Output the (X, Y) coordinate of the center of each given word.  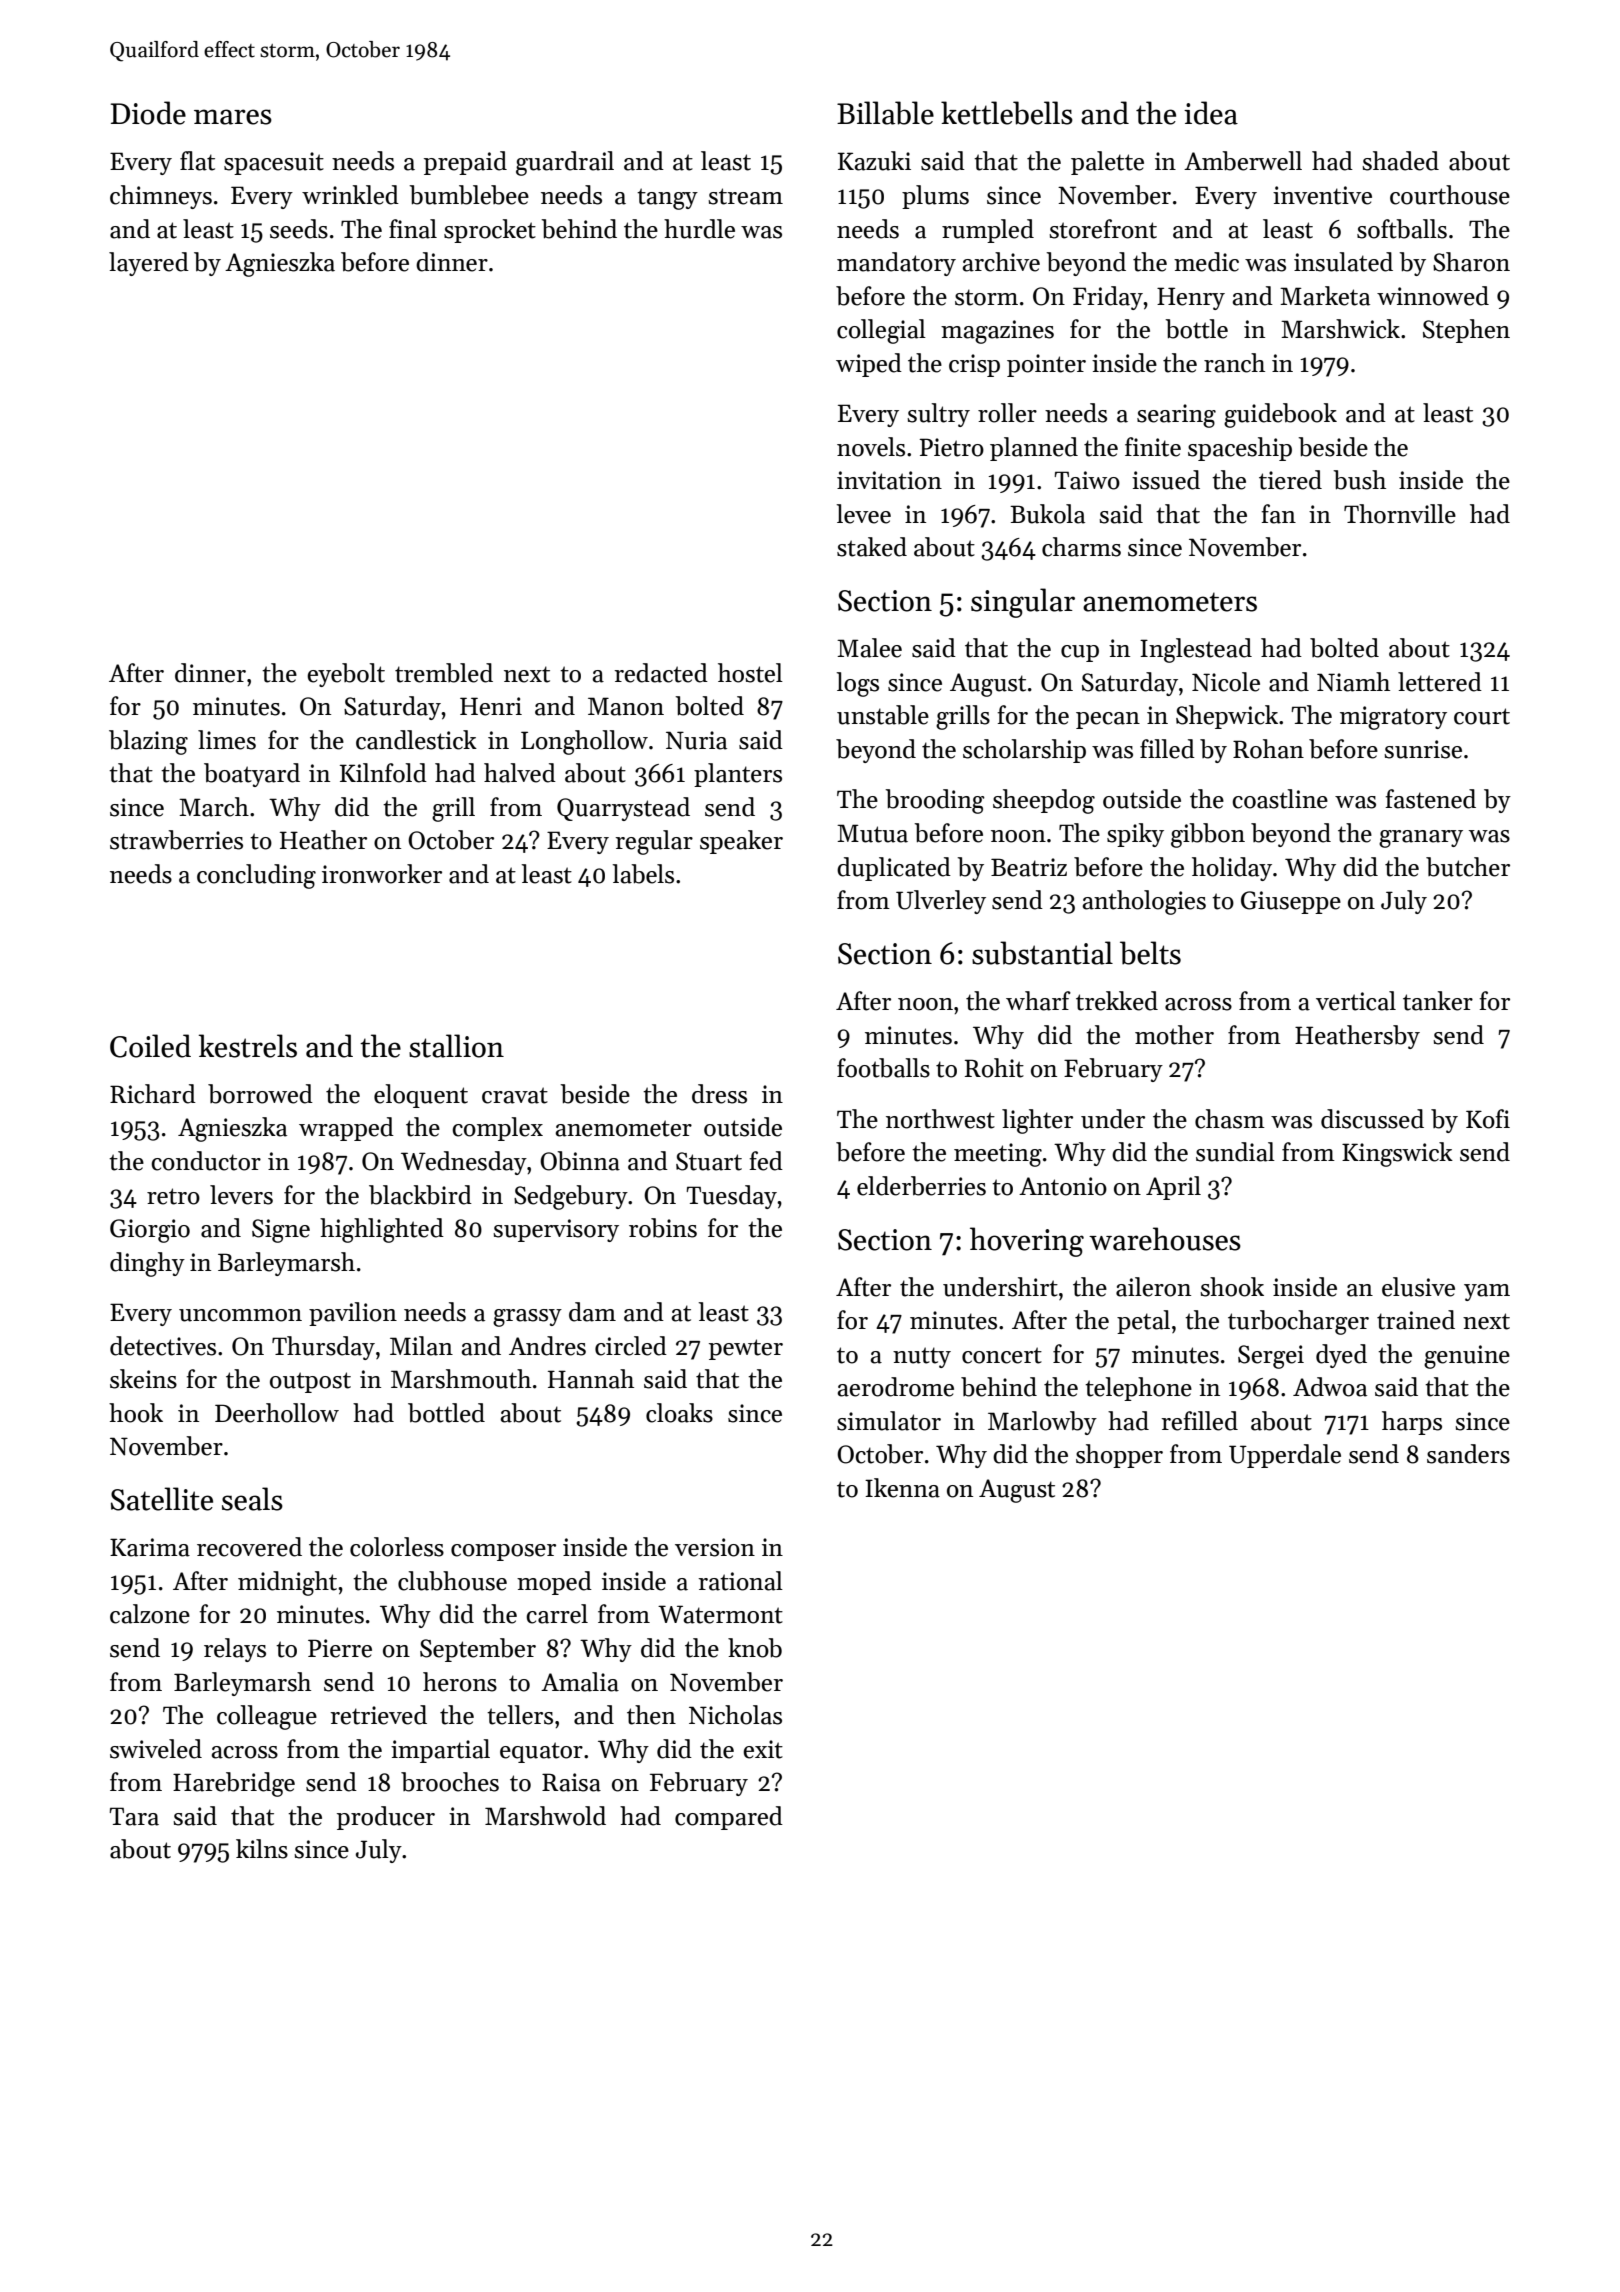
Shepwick (1227, 717)
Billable (885, 113)
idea (1211, 113)
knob (755, 1648)
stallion (456, 1046)
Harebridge (234, 1784)
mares (233, 117)
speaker (741, 842)
